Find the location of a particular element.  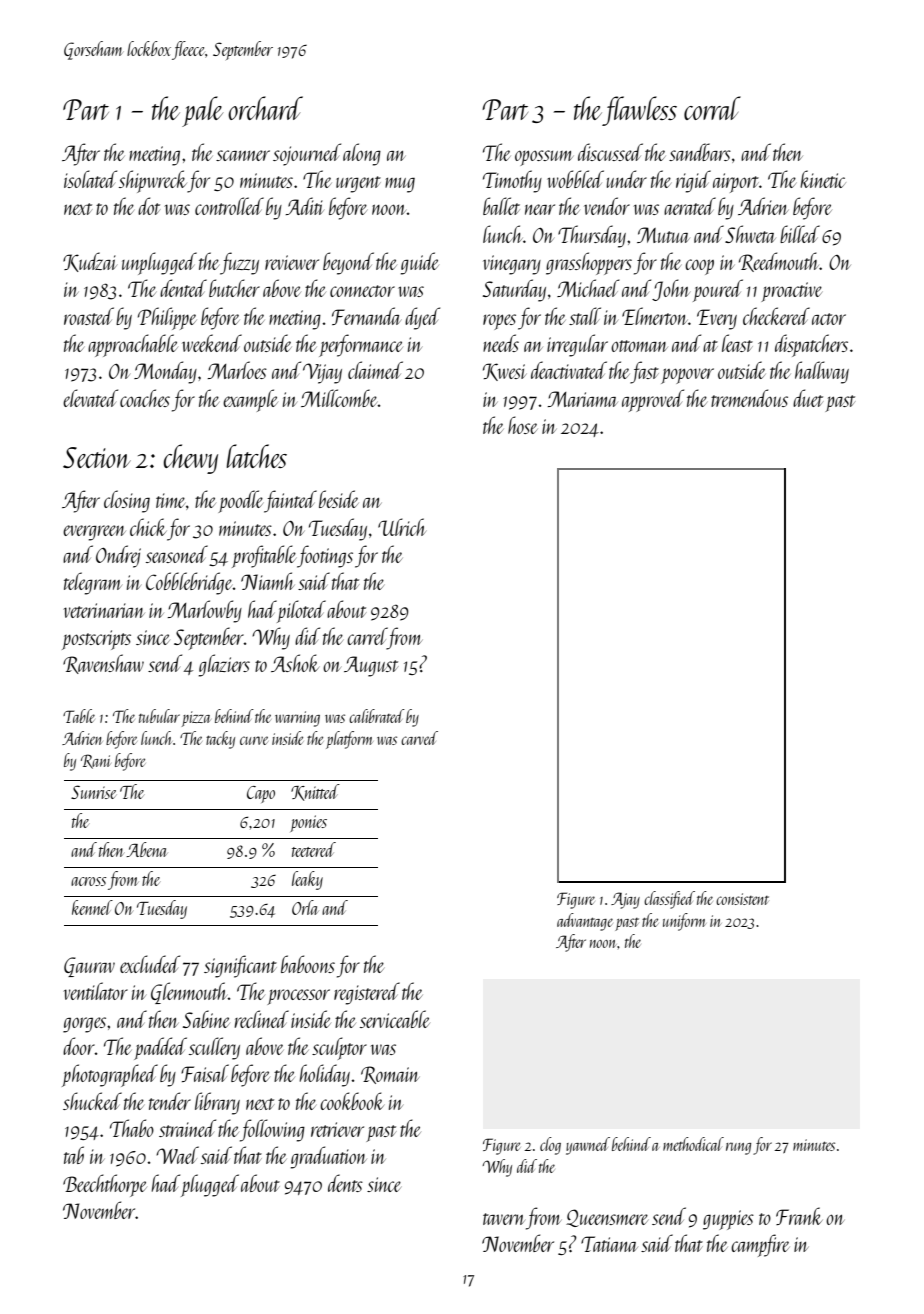

approved is located at coordinates (653, 400).
